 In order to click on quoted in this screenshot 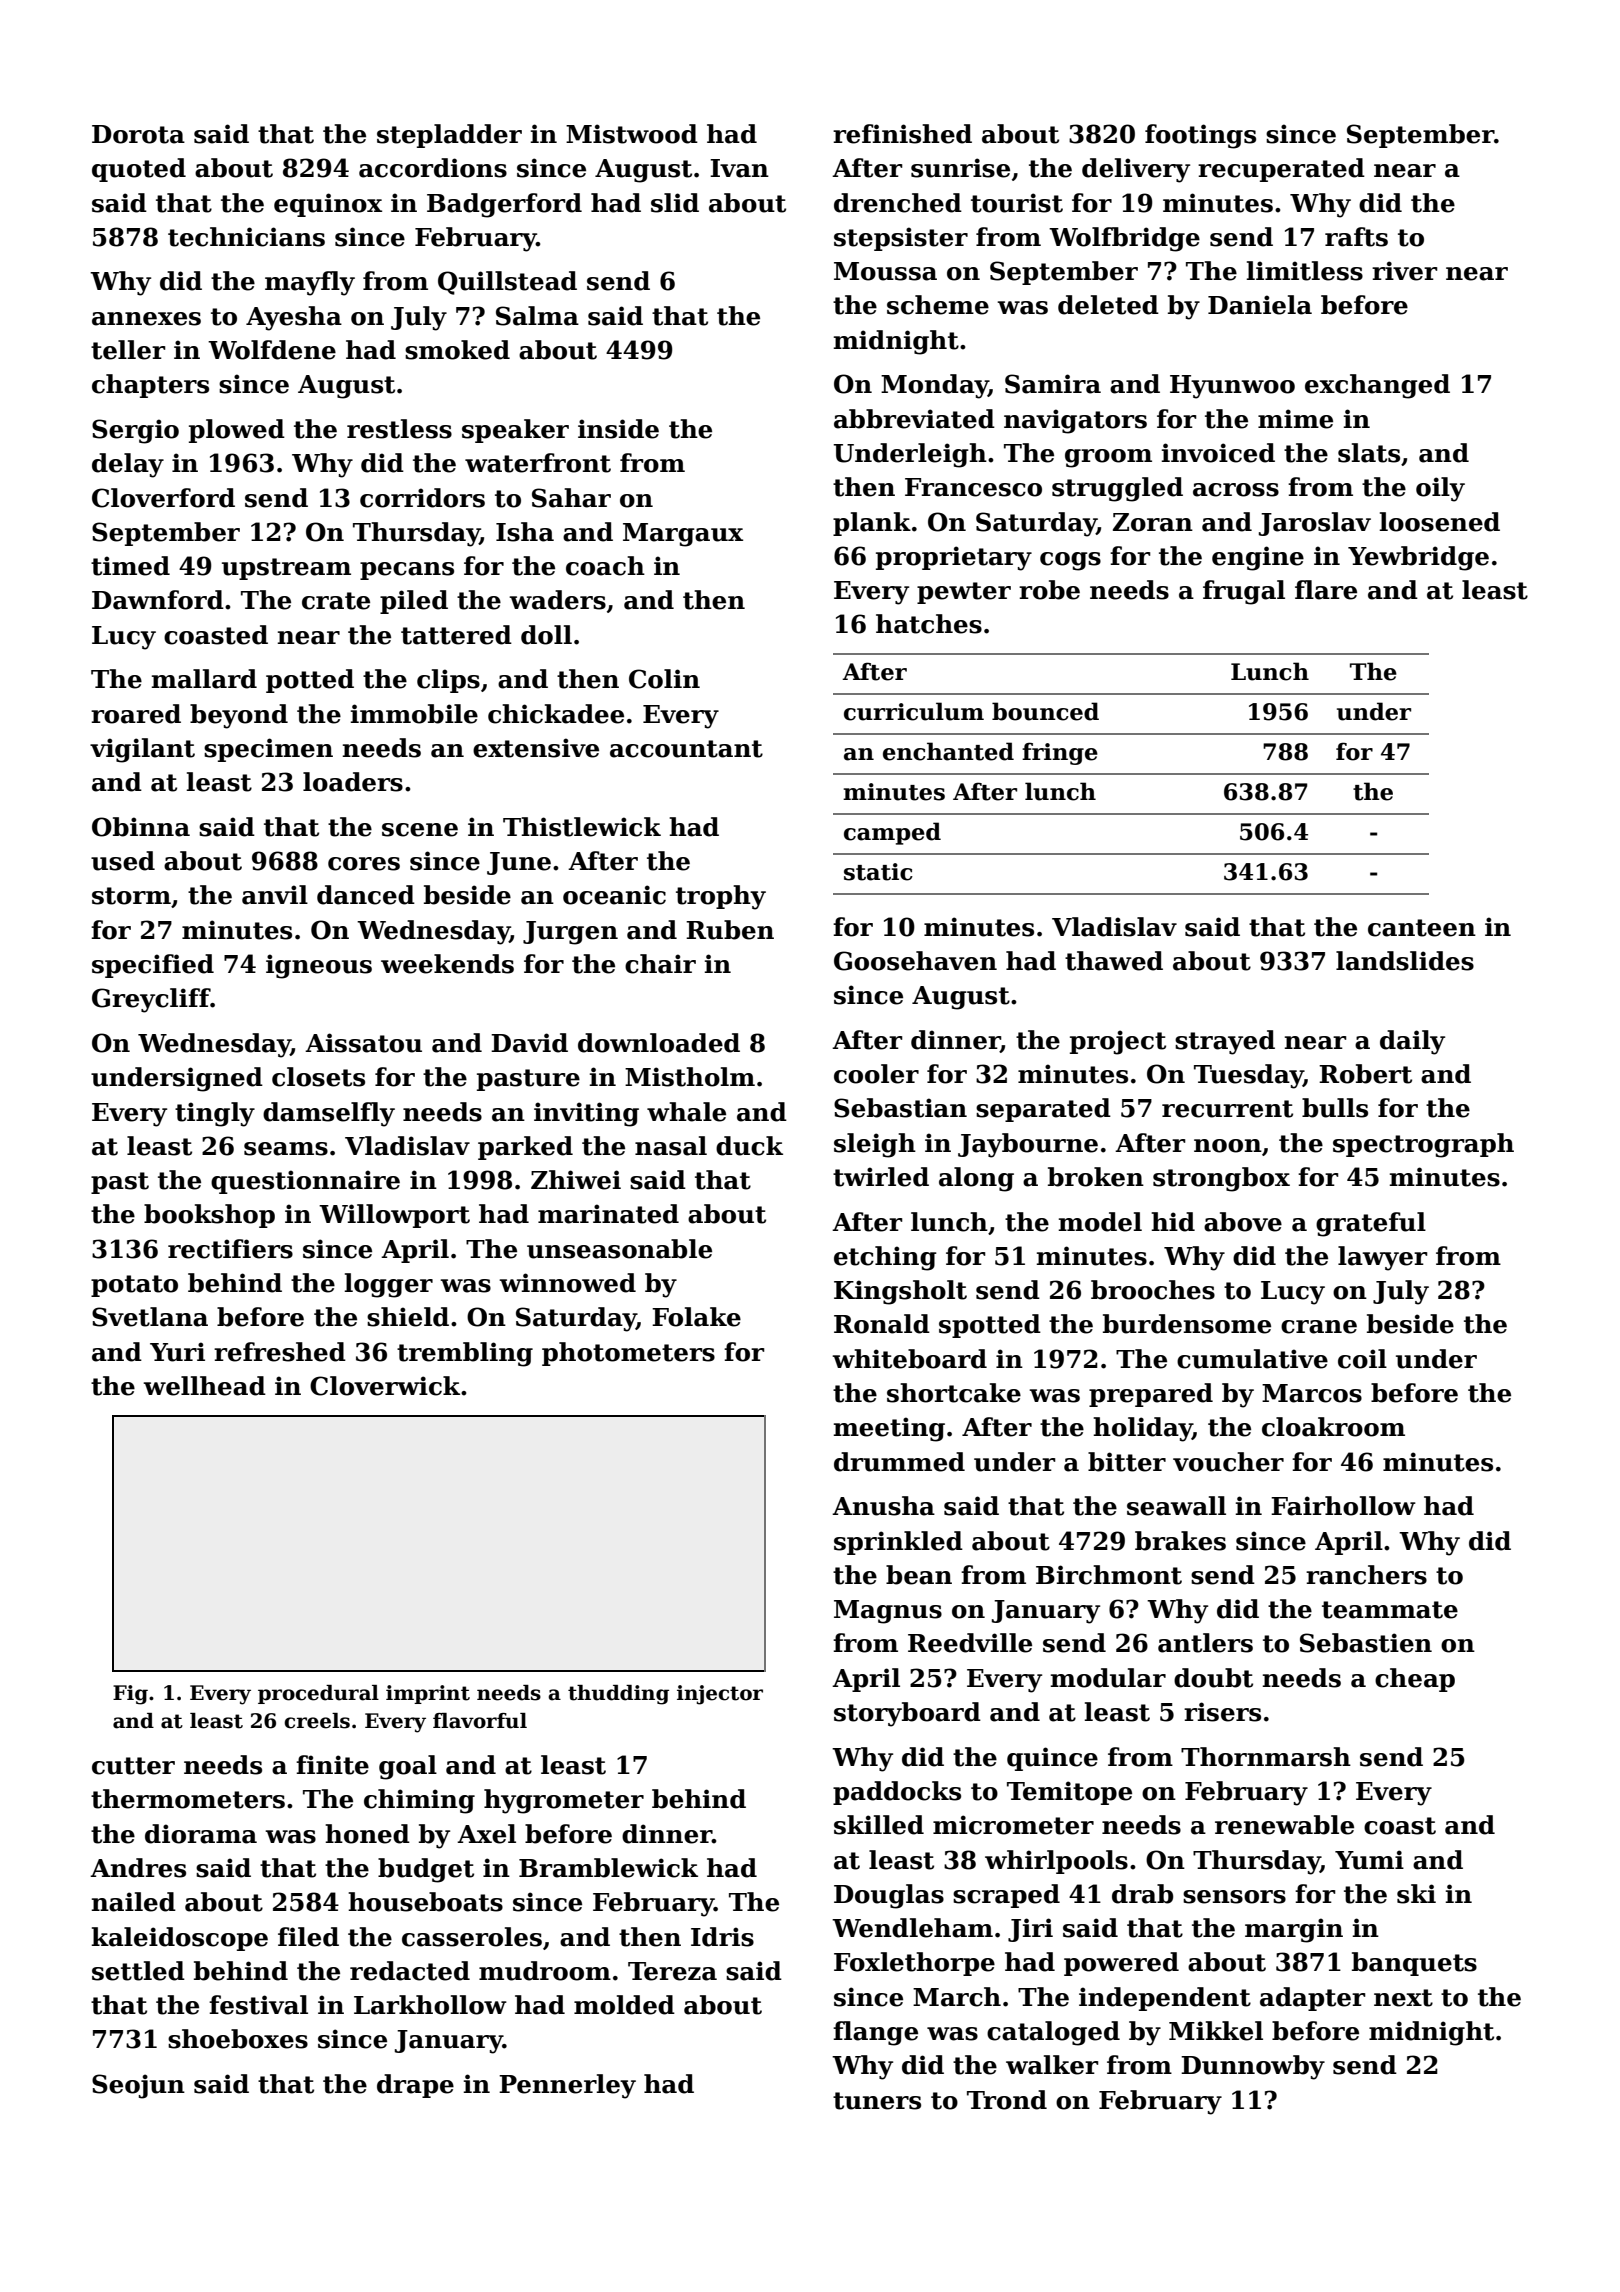, I will do `click(139, 170)`.
